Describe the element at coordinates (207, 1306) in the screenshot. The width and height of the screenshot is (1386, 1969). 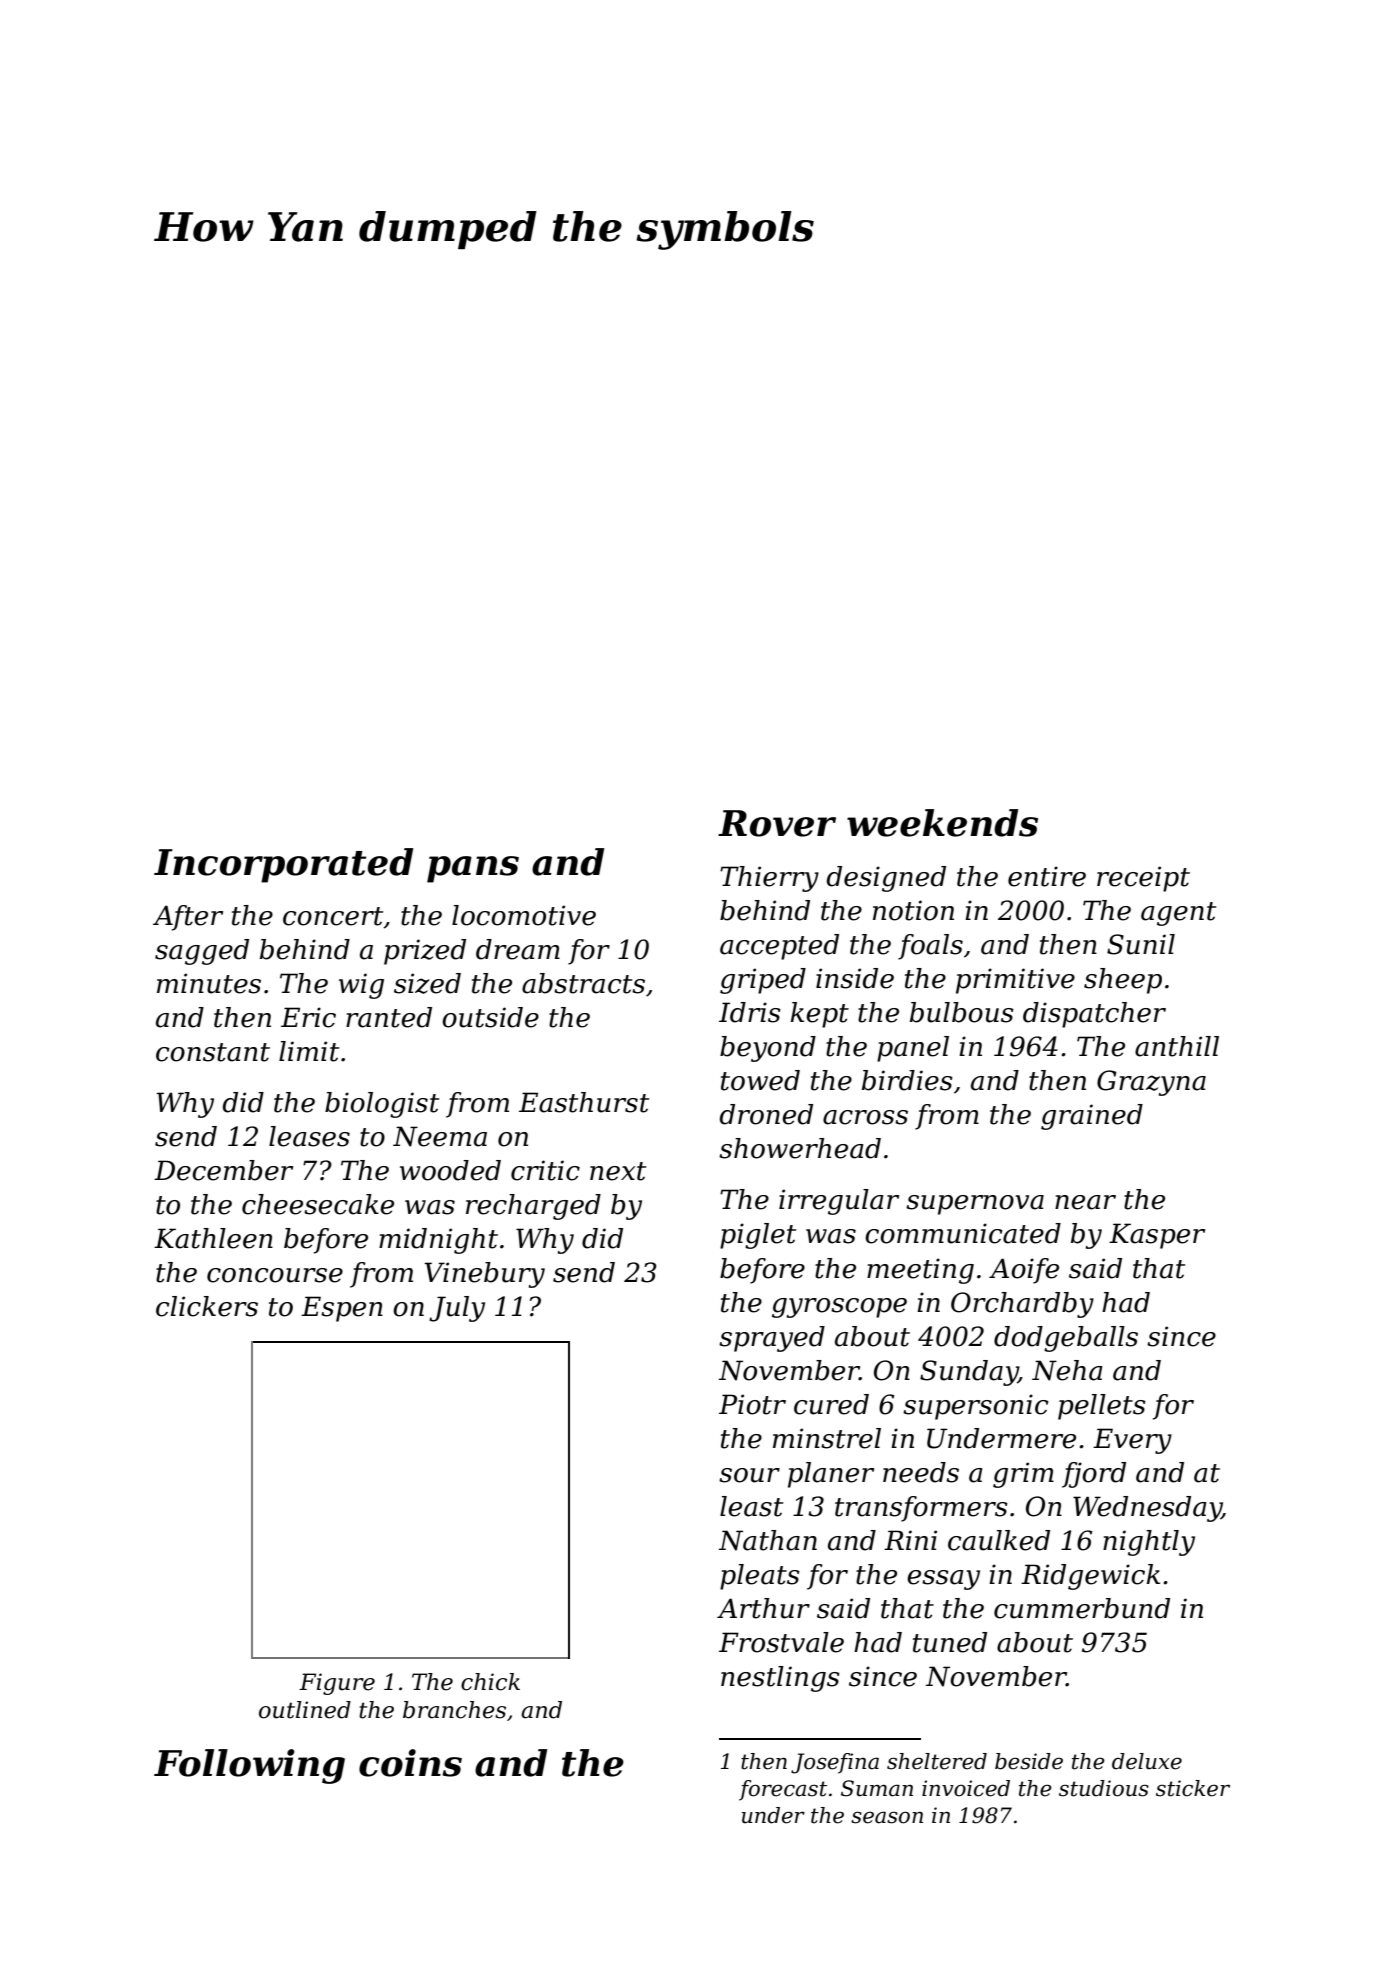
I see `clickers` at that location.
